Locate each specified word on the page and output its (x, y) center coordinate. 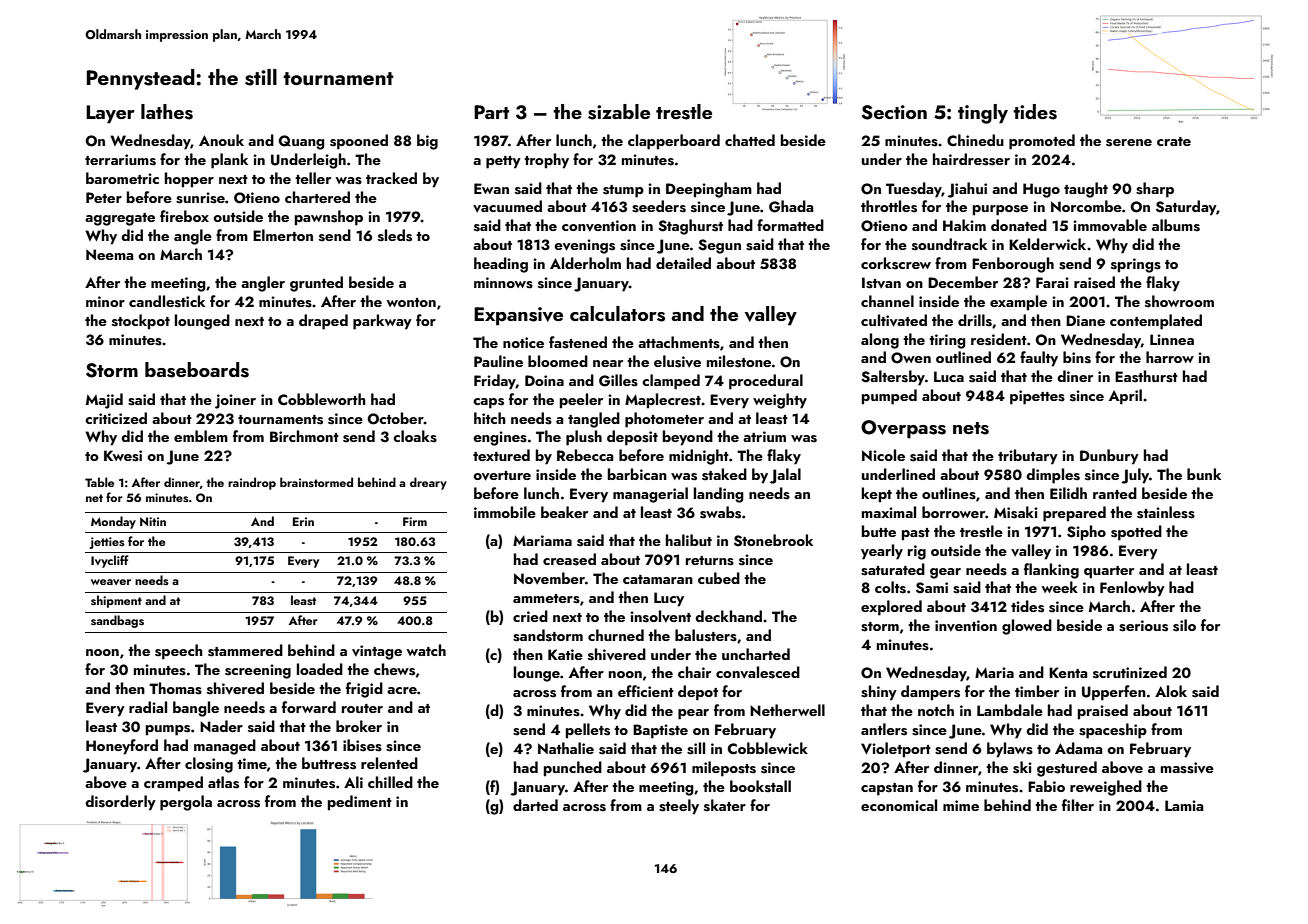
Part (491, 112)
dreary (428, 483)
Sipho (1086, 533)
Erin (303, 521)
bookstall (760, 786)
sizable (619, 112)
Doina (544, 380)
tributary (1028, 457)
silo (1184, 625)
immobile (505, 512)
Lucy (669, 599)
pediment (360, 803)
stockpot (141, 322)
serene (1129, 143)
